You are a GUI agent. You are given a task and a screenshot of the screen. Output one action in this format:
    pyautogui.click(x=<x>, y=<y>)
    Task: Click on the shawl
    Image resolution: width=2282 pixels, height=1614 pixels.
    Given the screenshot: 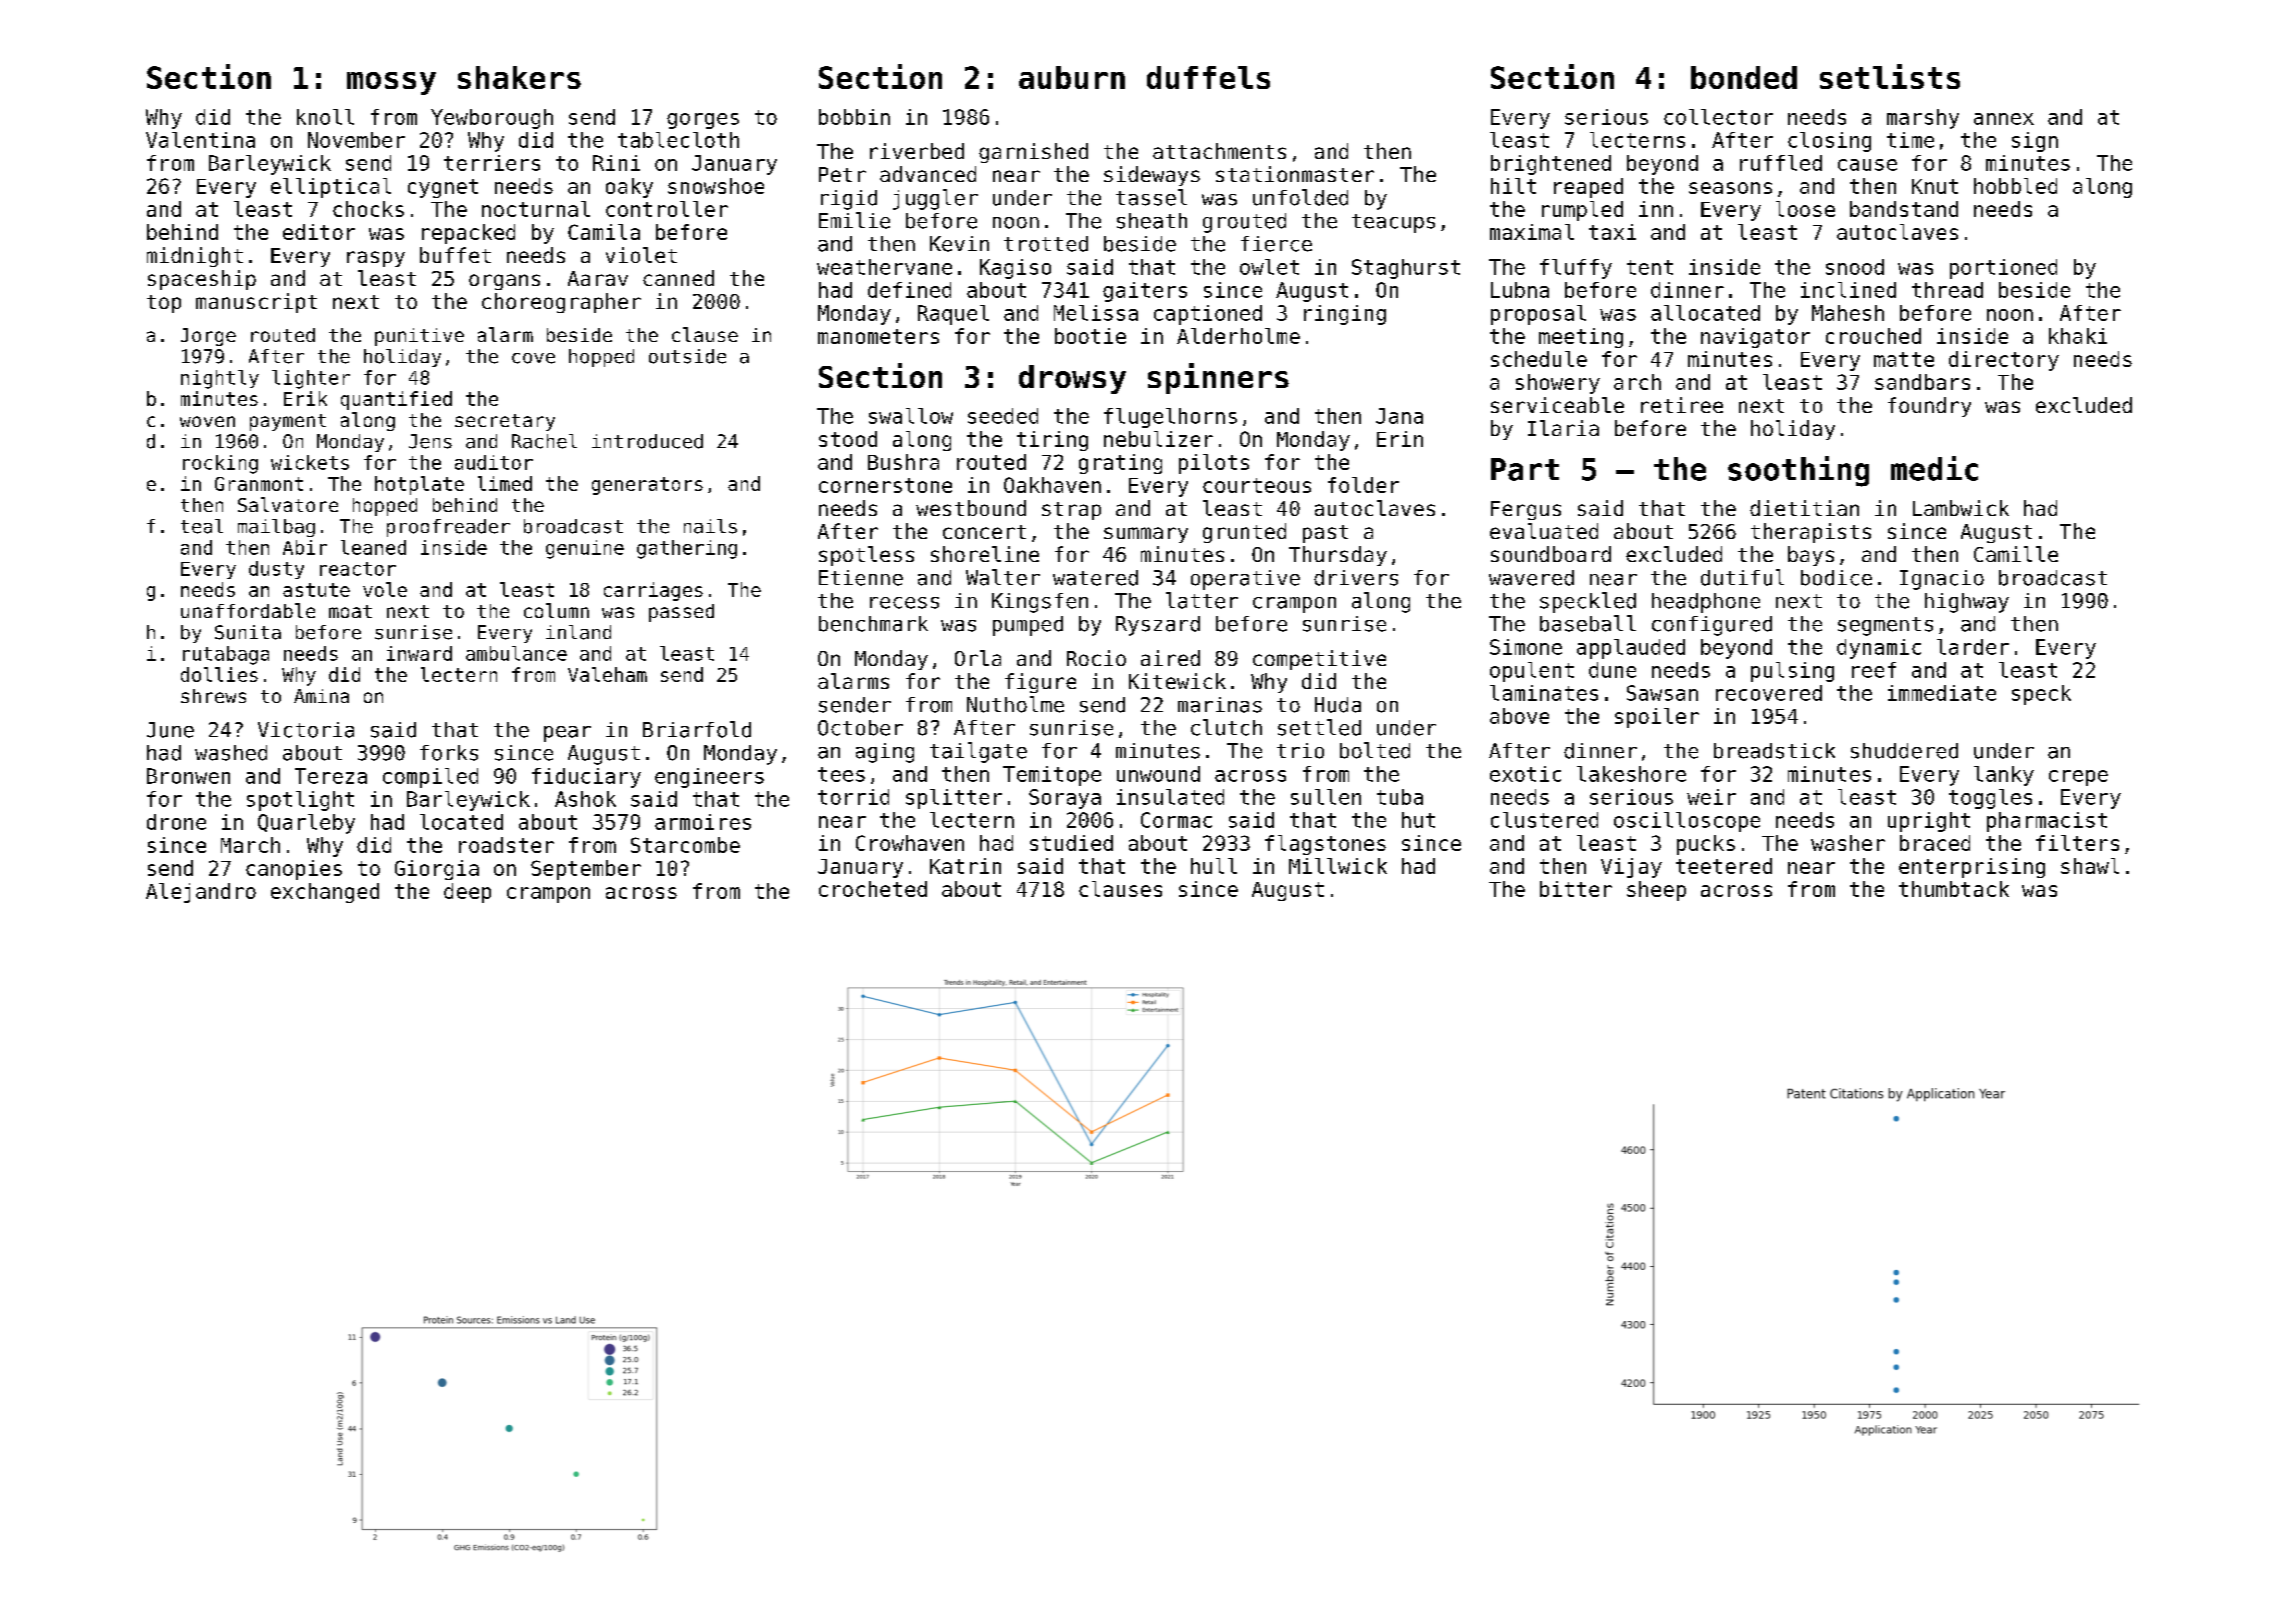 What is the action you would take?
    pyautogui.click(x=2090, y=866)
